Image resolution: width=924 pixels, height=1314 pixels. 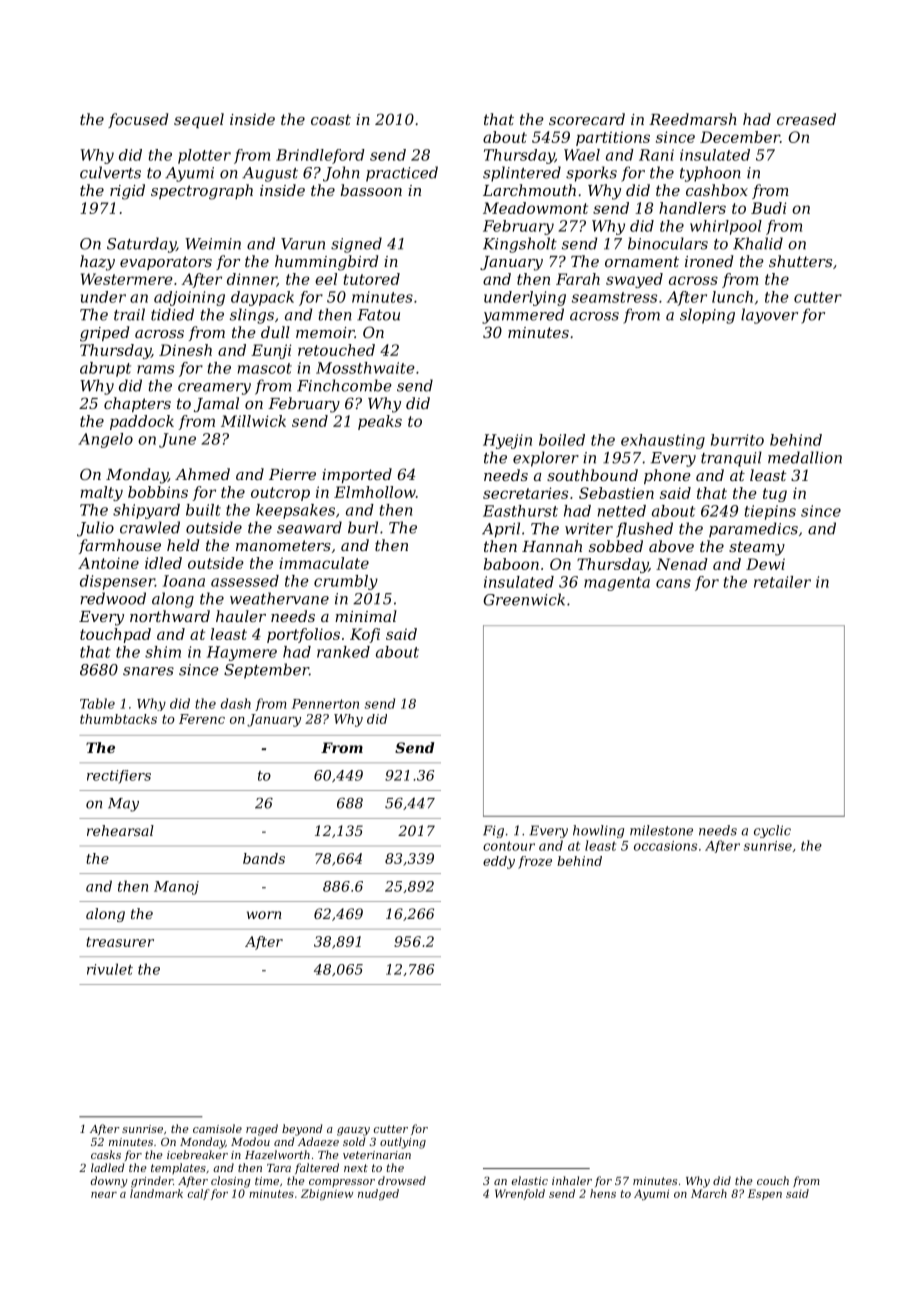 What do you see at coordinates (202, 192) in the document?
I see `spectrograph` at bounding box center [202, 192].
